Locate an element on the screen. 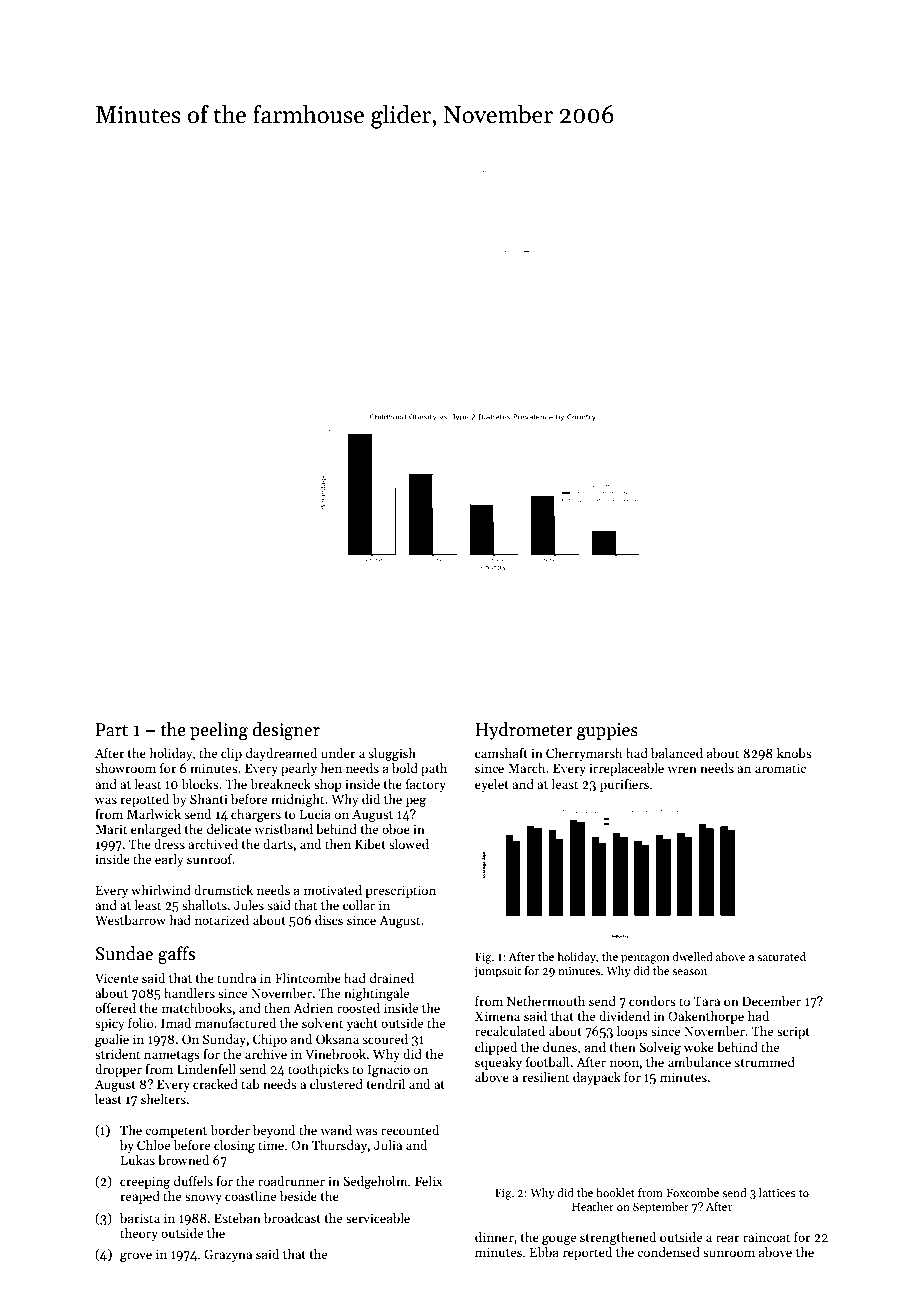 Image resolution: width=924 pixels, height=1308 pixels. offered is located at coordinates (115, 1008).
